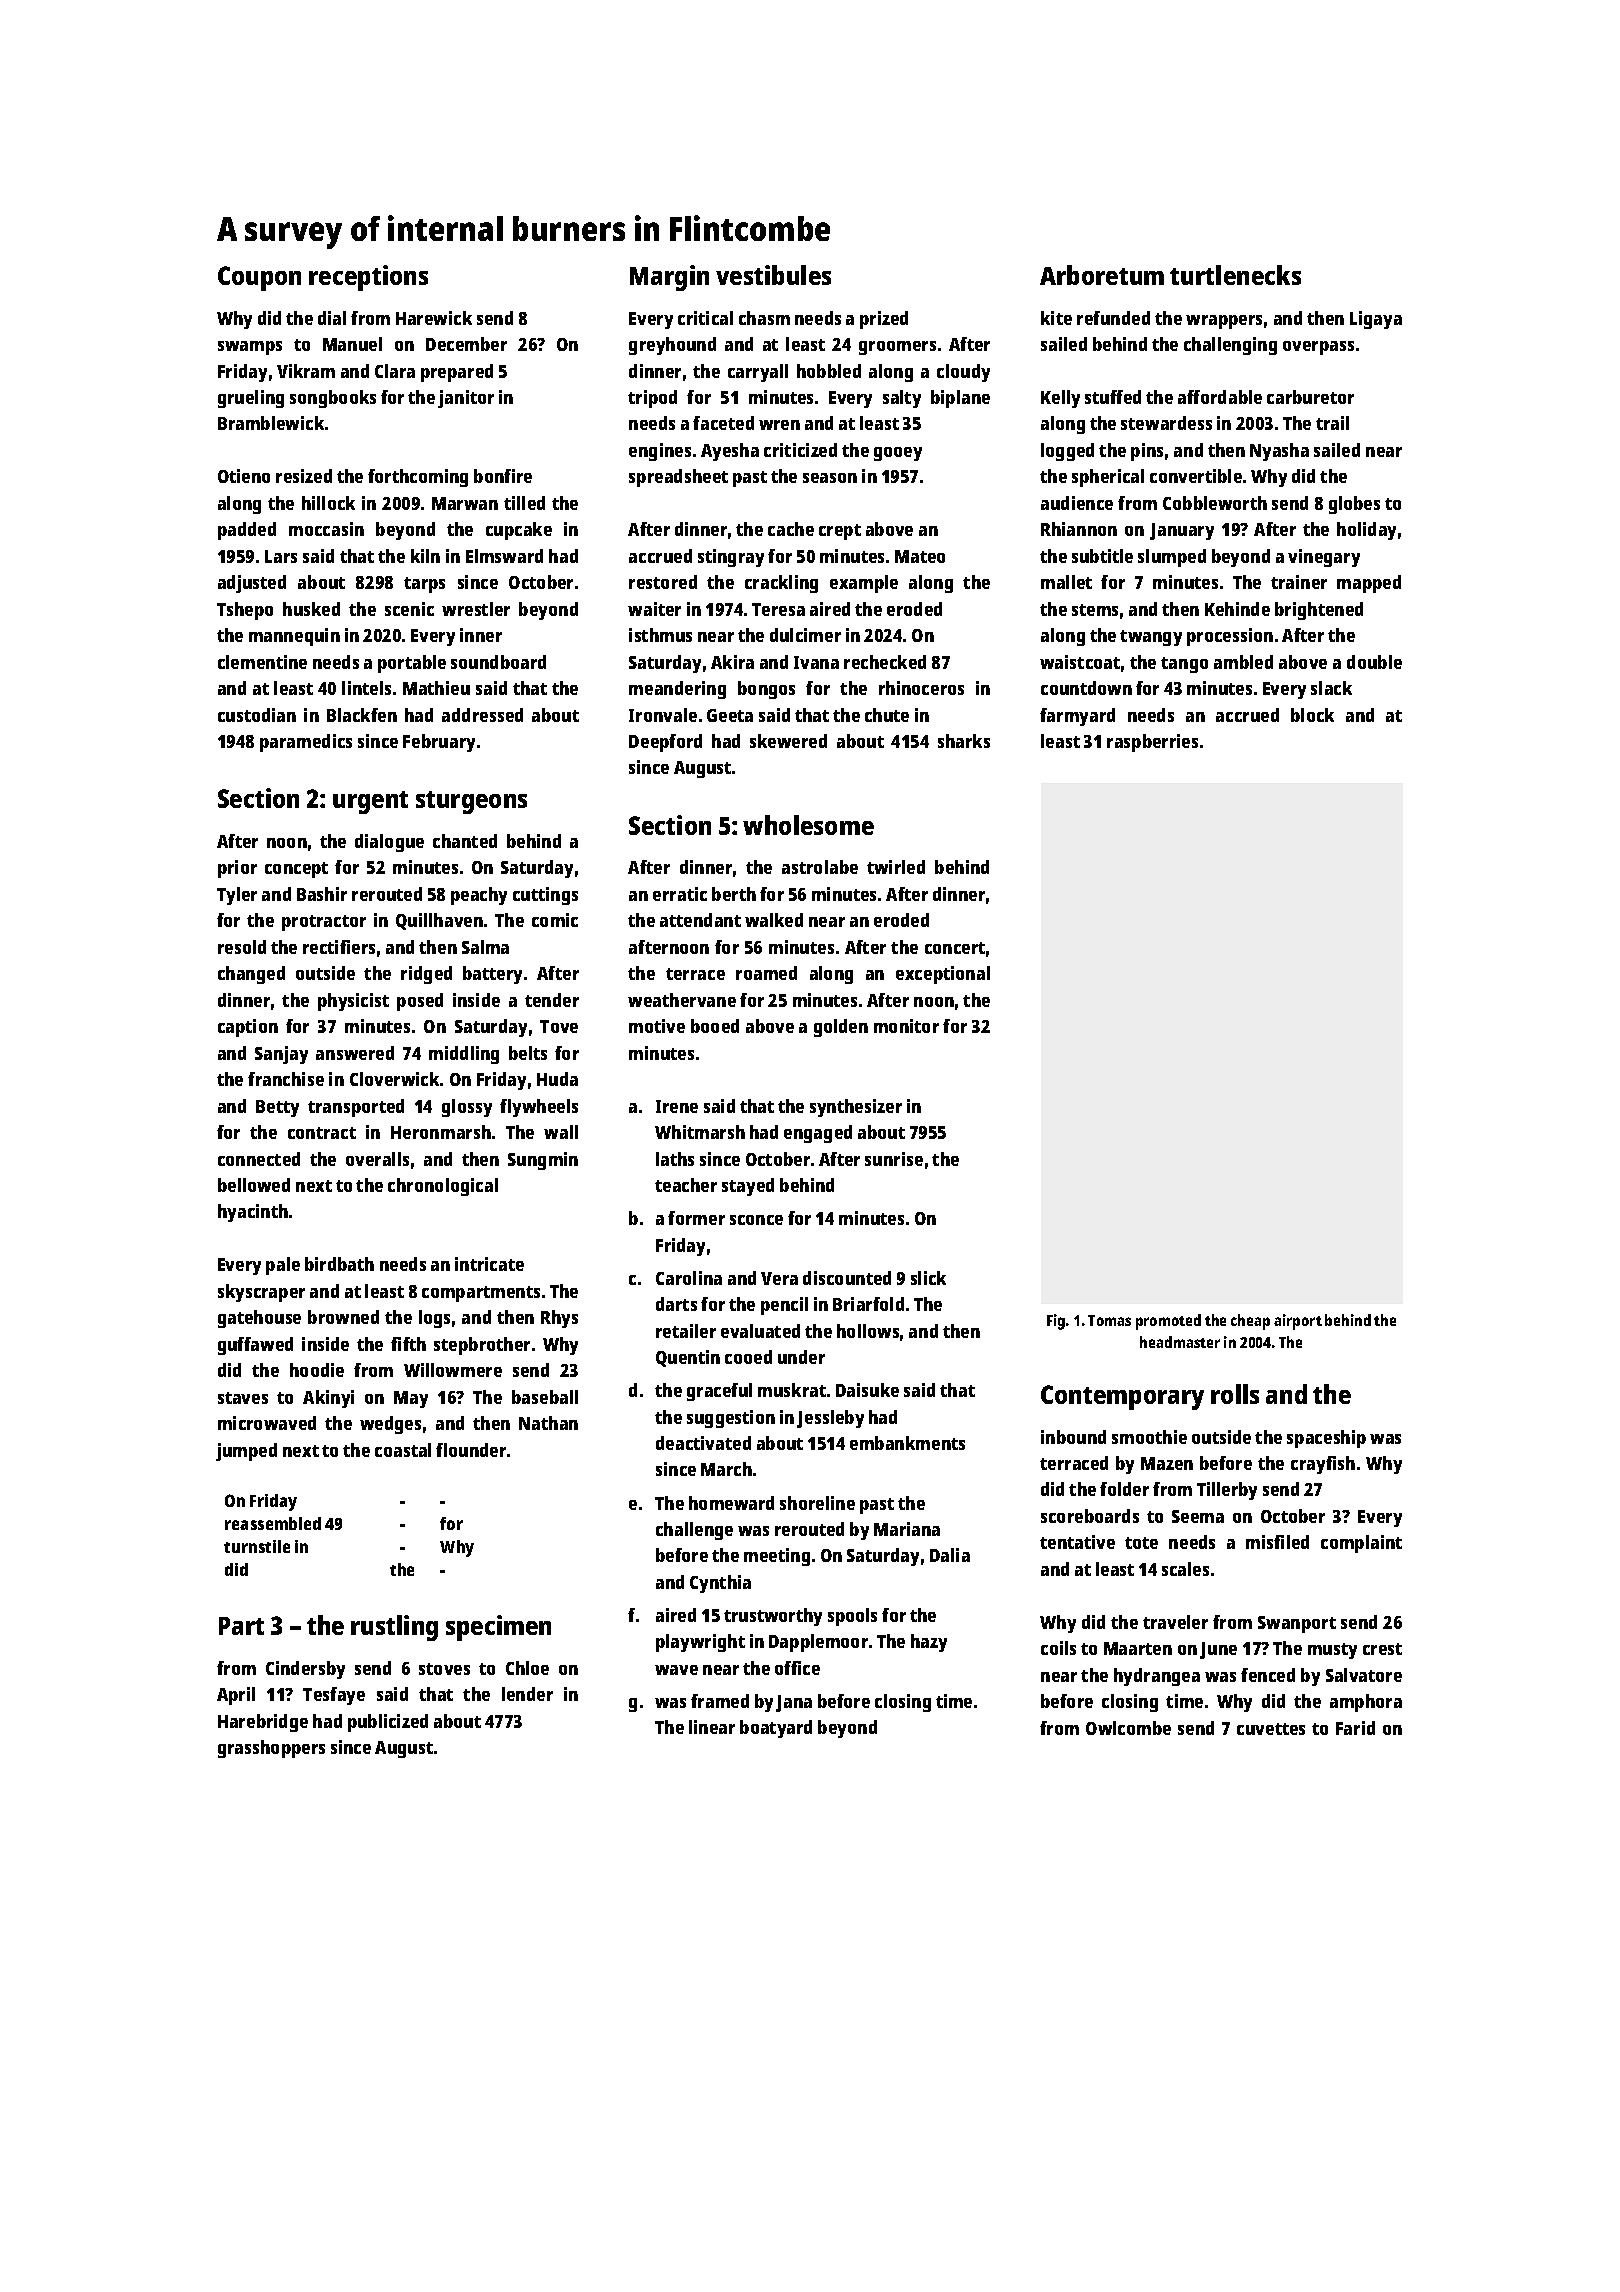  I want to click on sunrise, so click(894, 1159).
